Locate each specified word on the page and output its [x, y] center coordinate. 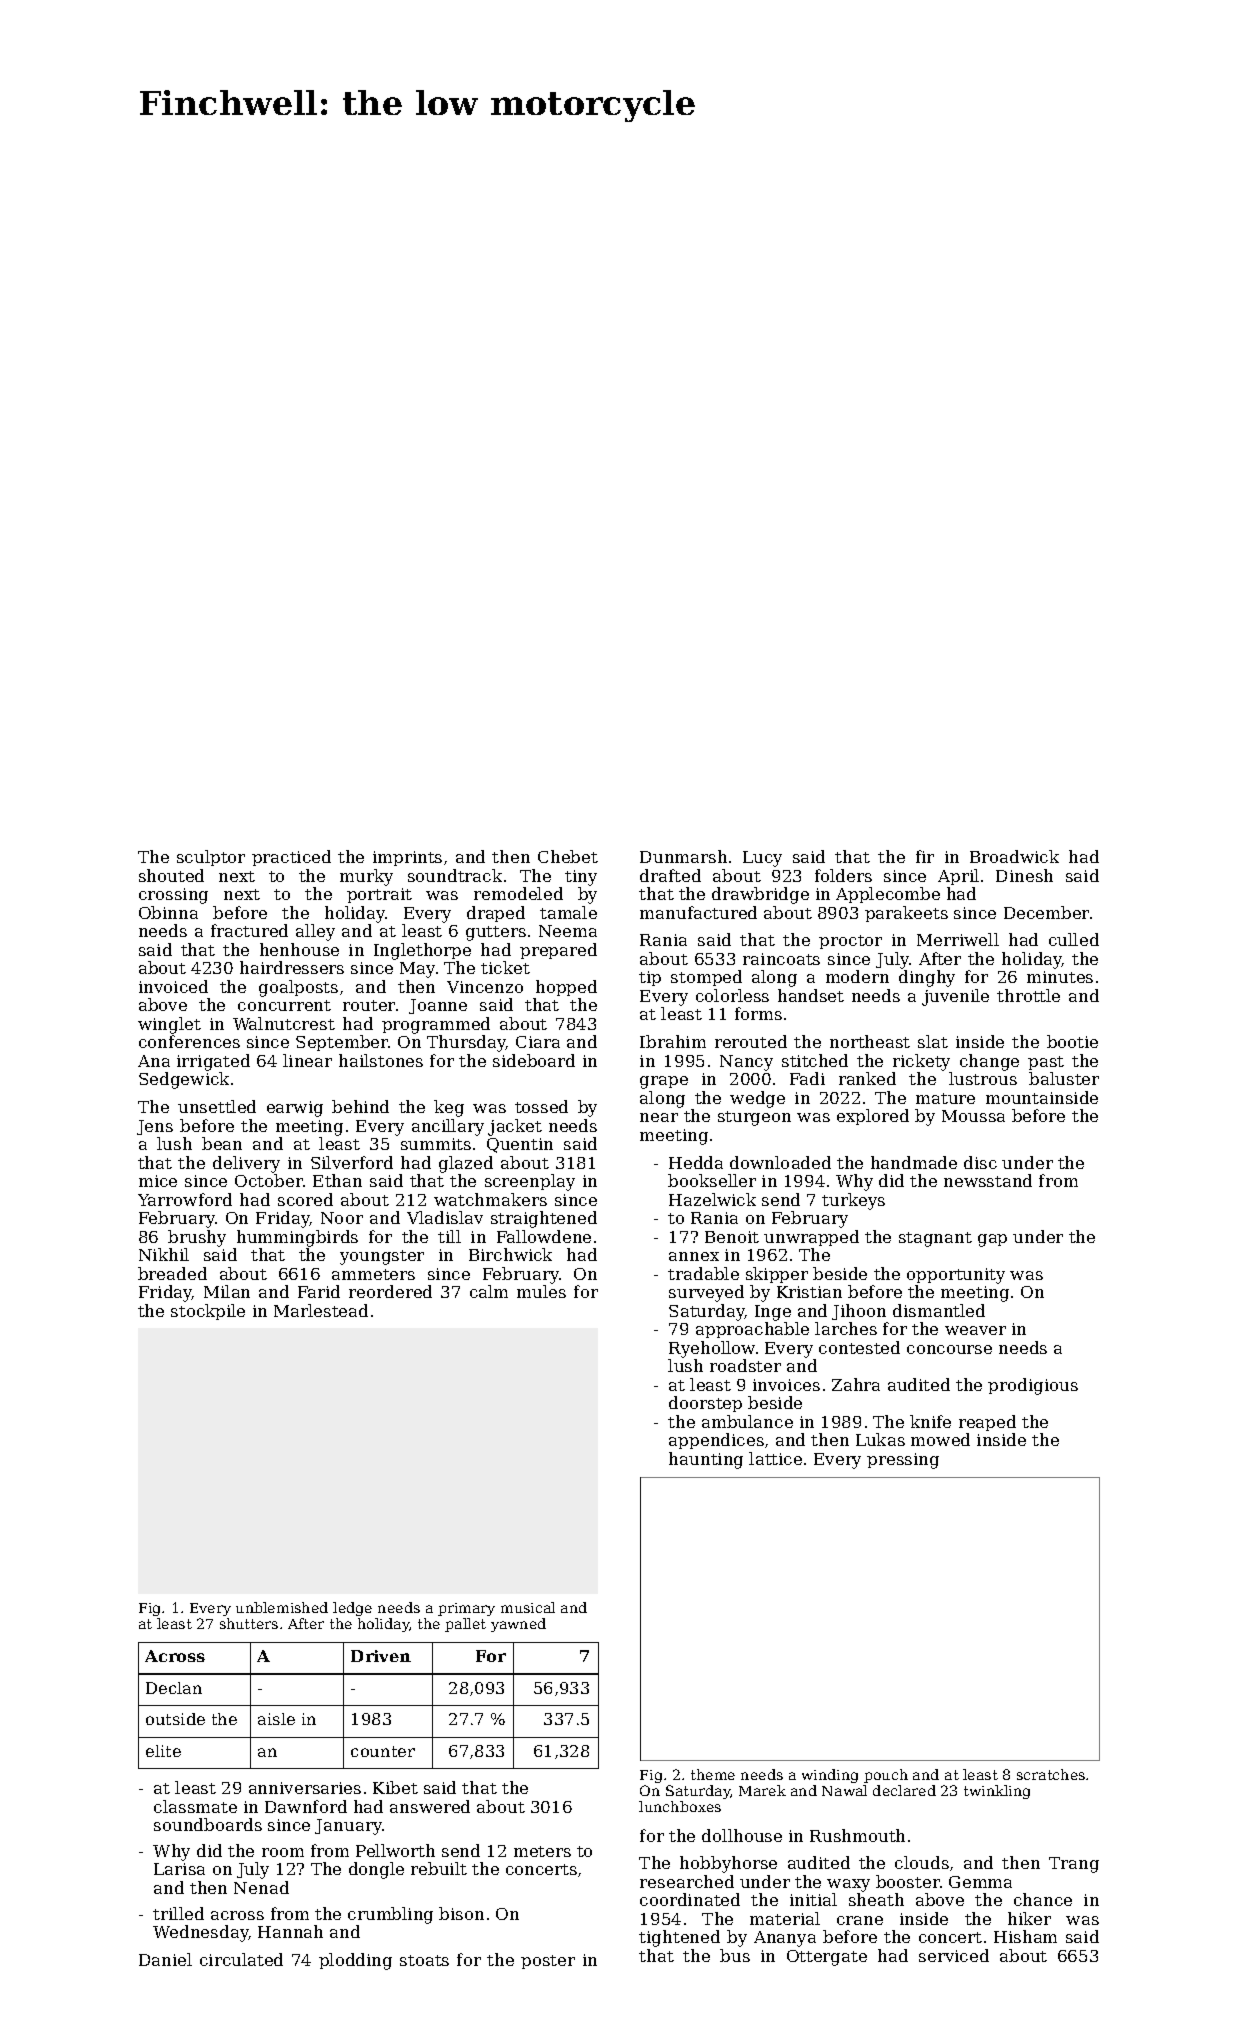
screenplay [530, 1182]
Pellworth [395, 1850]
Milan [227, 1291]
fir [925, 856]
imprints [407, 858]
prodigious [1033, 1386]
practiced [291, 858]
